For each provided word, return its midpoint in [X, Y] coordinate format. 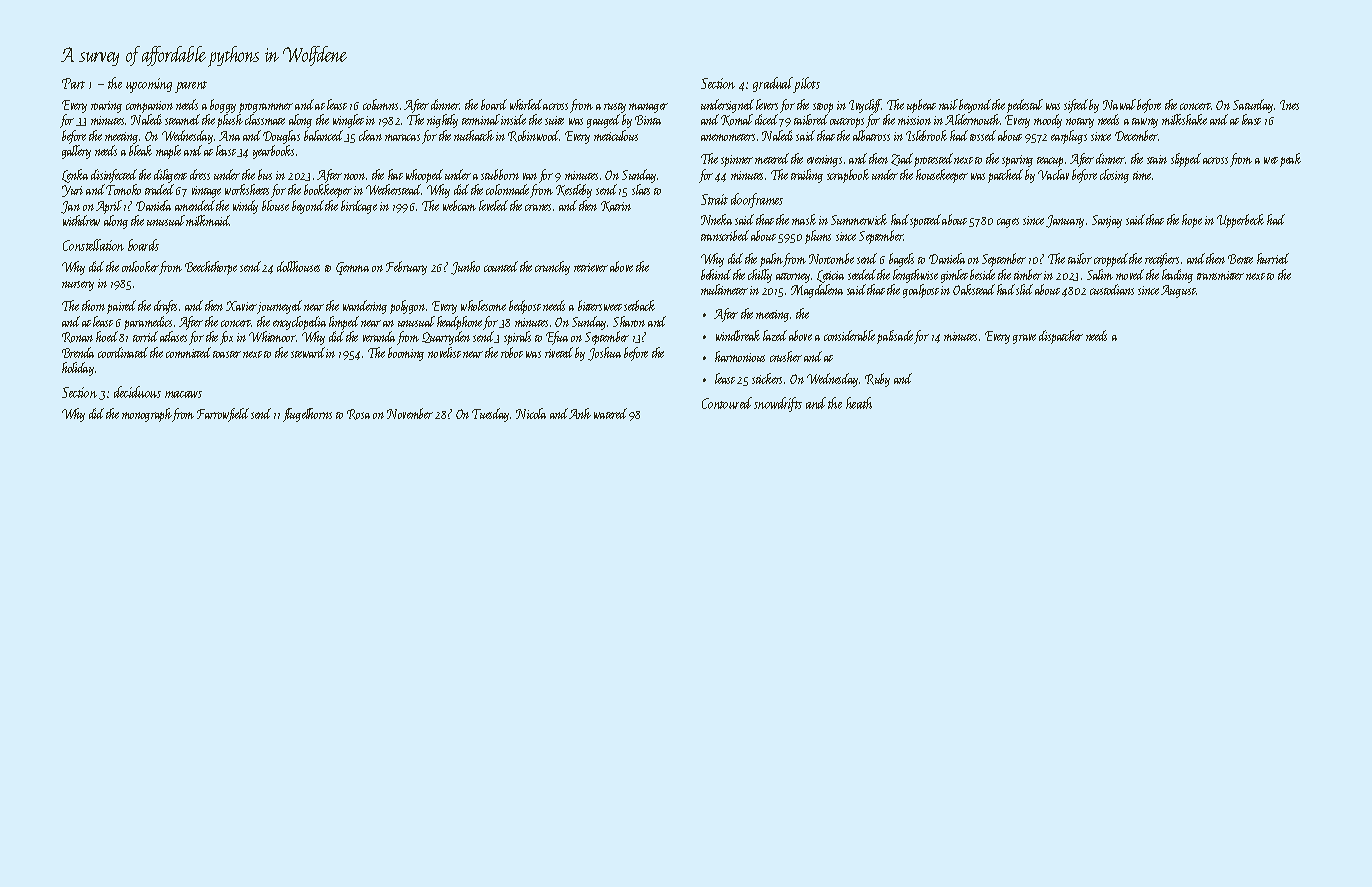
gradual [773, 85]
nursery [78, 286]
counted [501, 266]
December [1136, 135]
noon [354, 176]
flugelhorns [307, 415]
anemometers [728, 137]
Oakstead [974, 289]
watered [610, 413]
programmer [266, 108]
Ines [1289, 105]
